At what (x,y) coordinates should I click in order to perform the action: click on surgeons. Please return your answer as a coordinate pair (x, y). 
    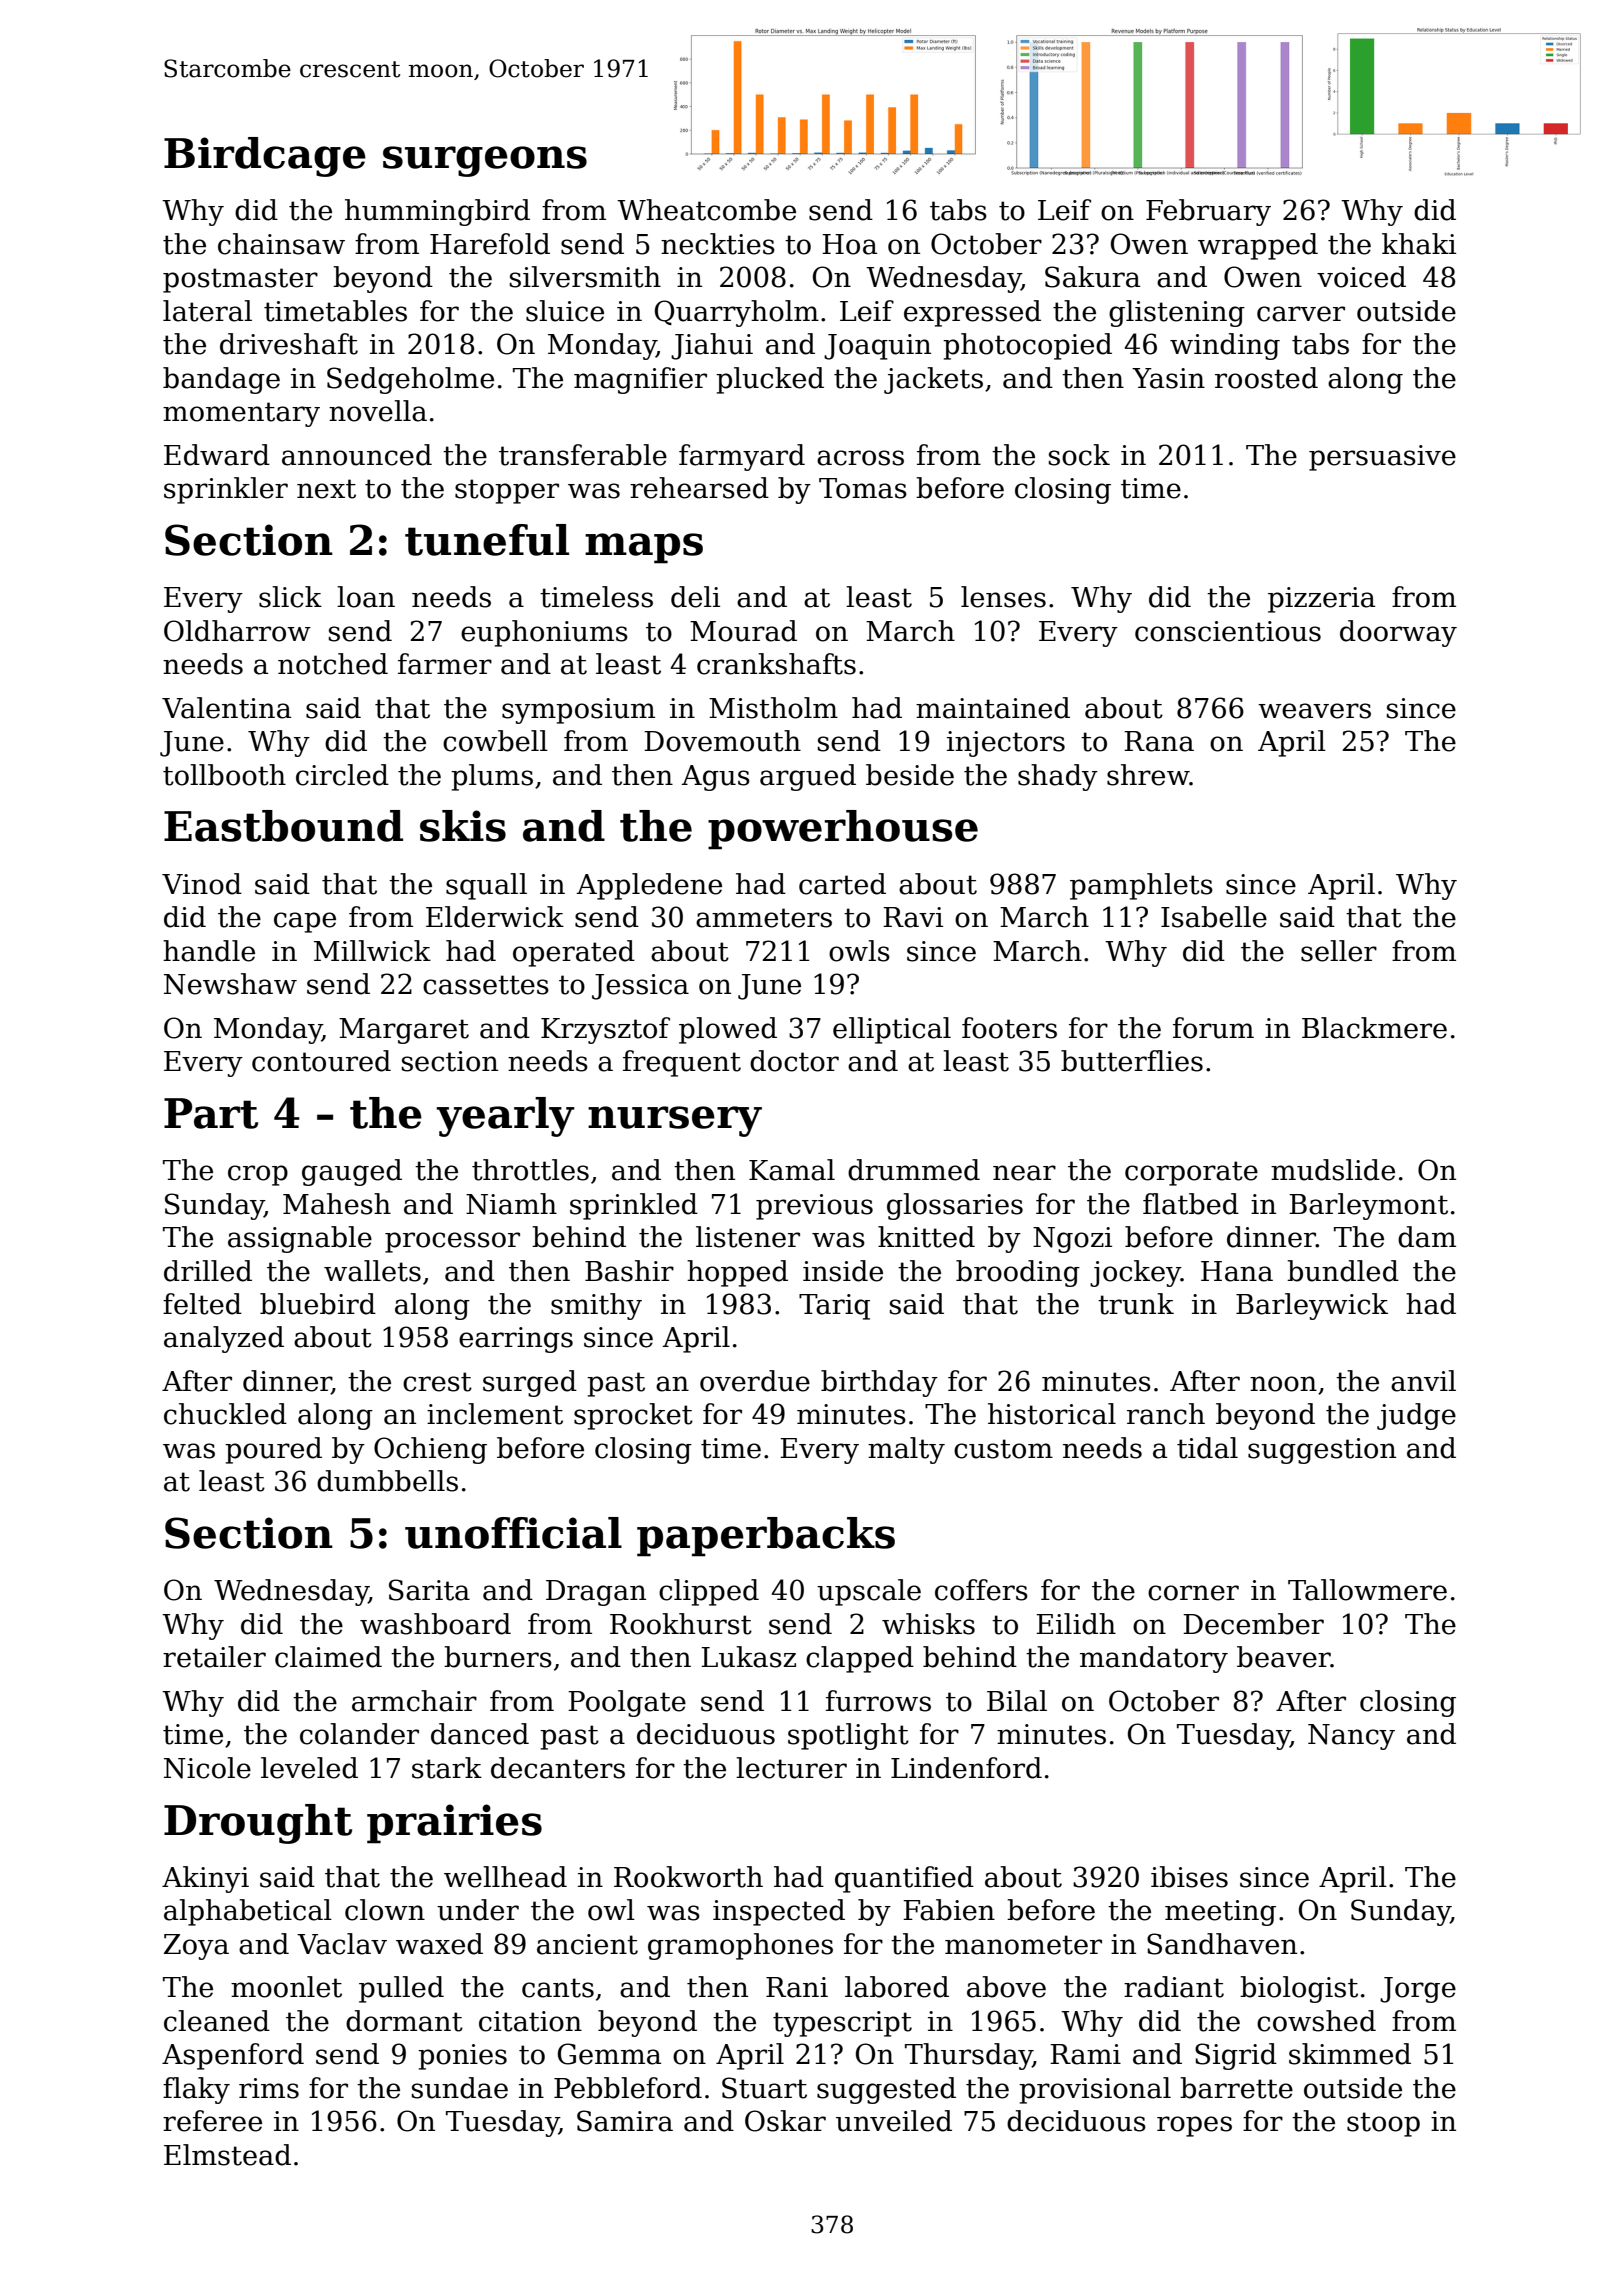
    Looking at the image, I should click on (485, 161).
